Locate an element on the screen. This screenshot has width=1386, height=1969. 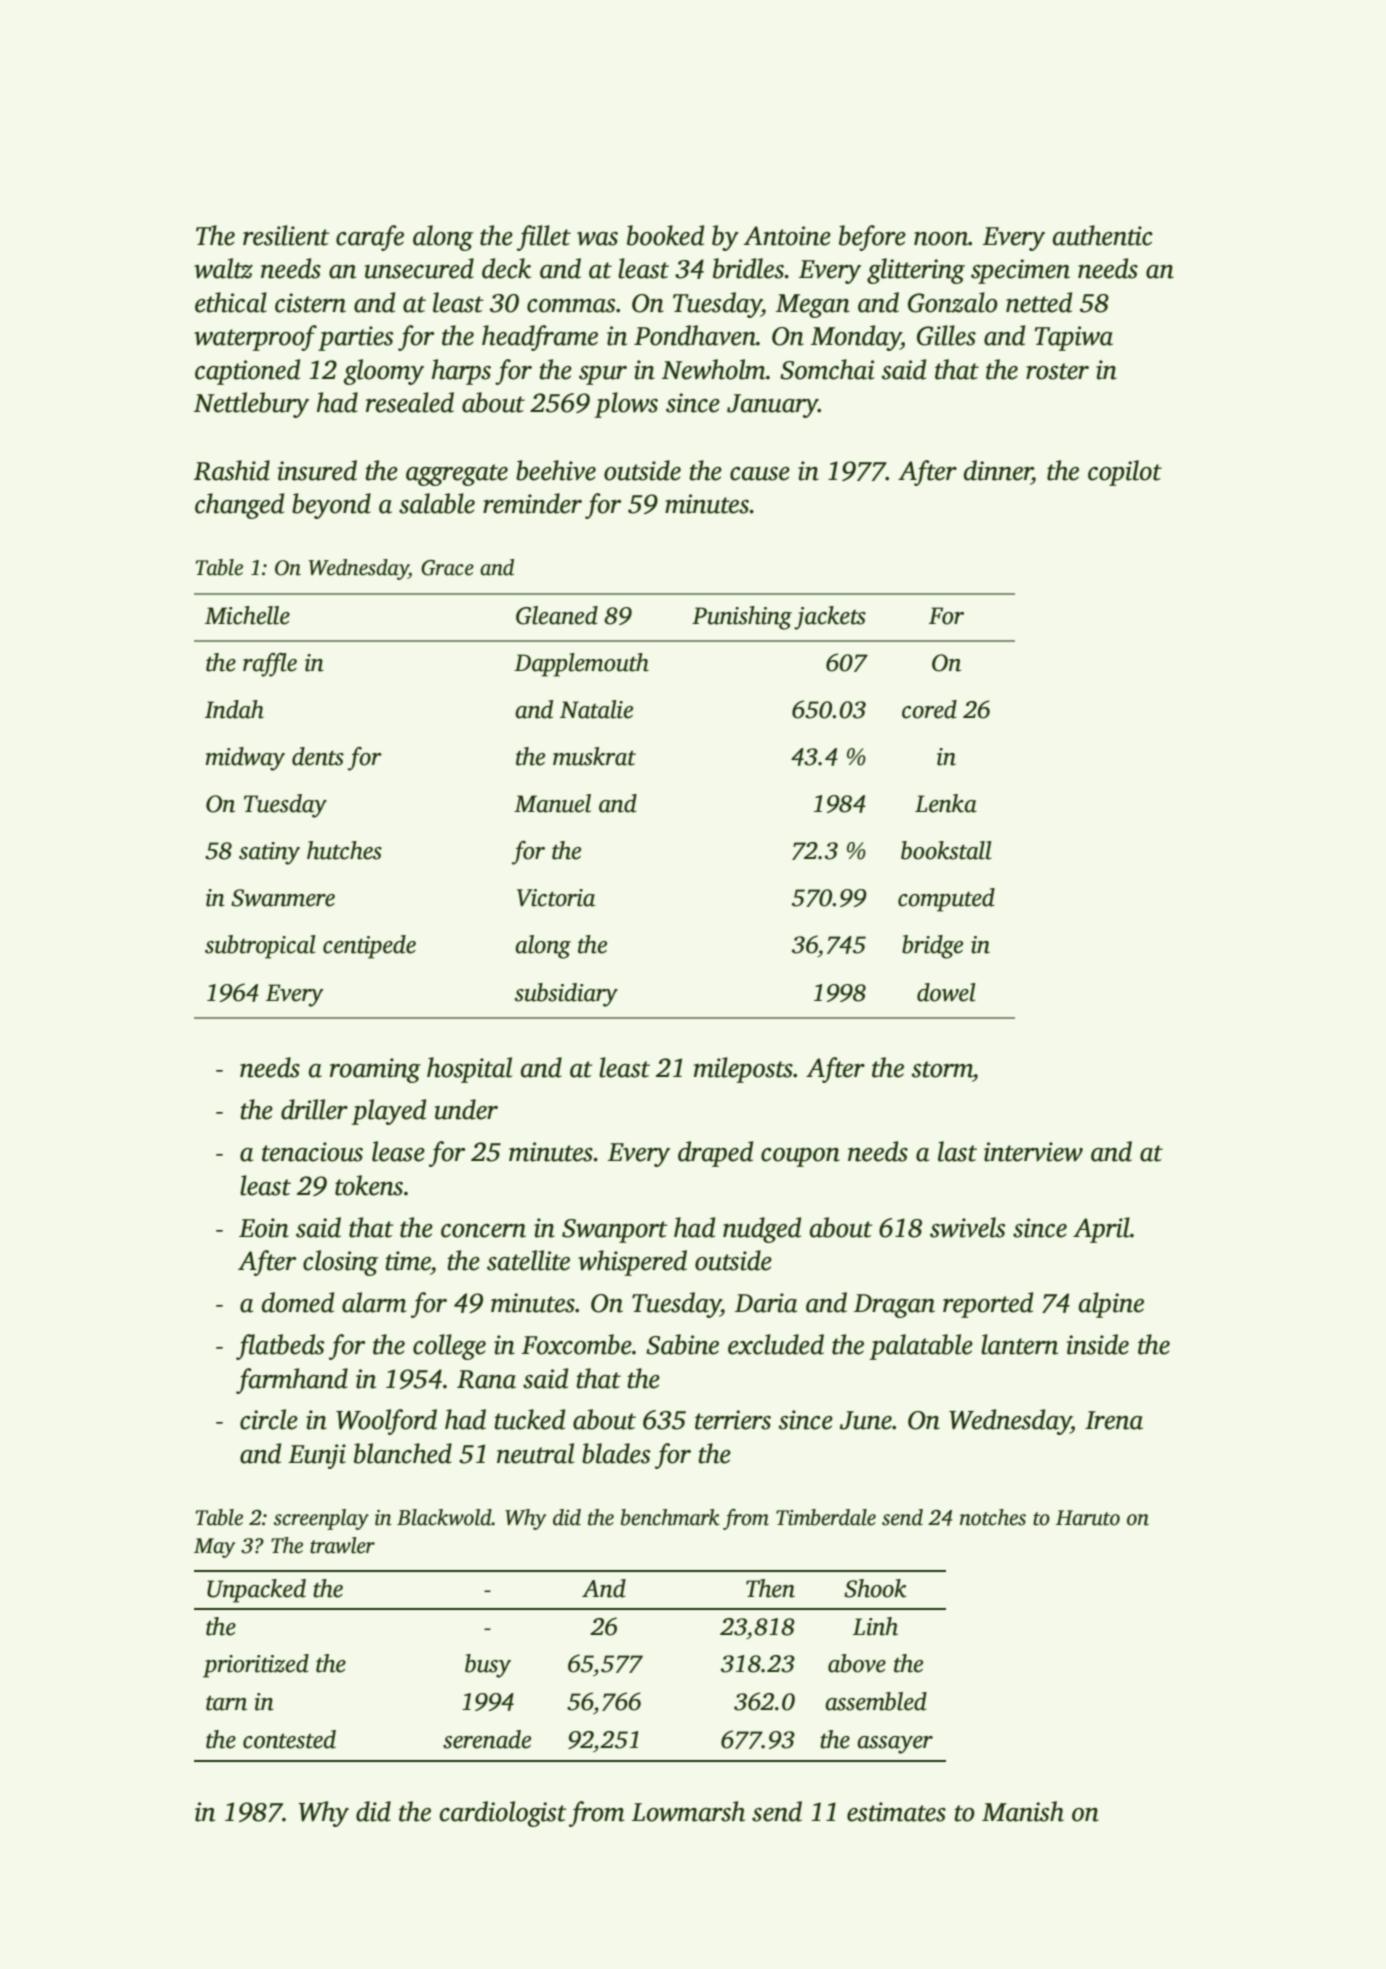
April is located at coordinates (1101, 1230).
